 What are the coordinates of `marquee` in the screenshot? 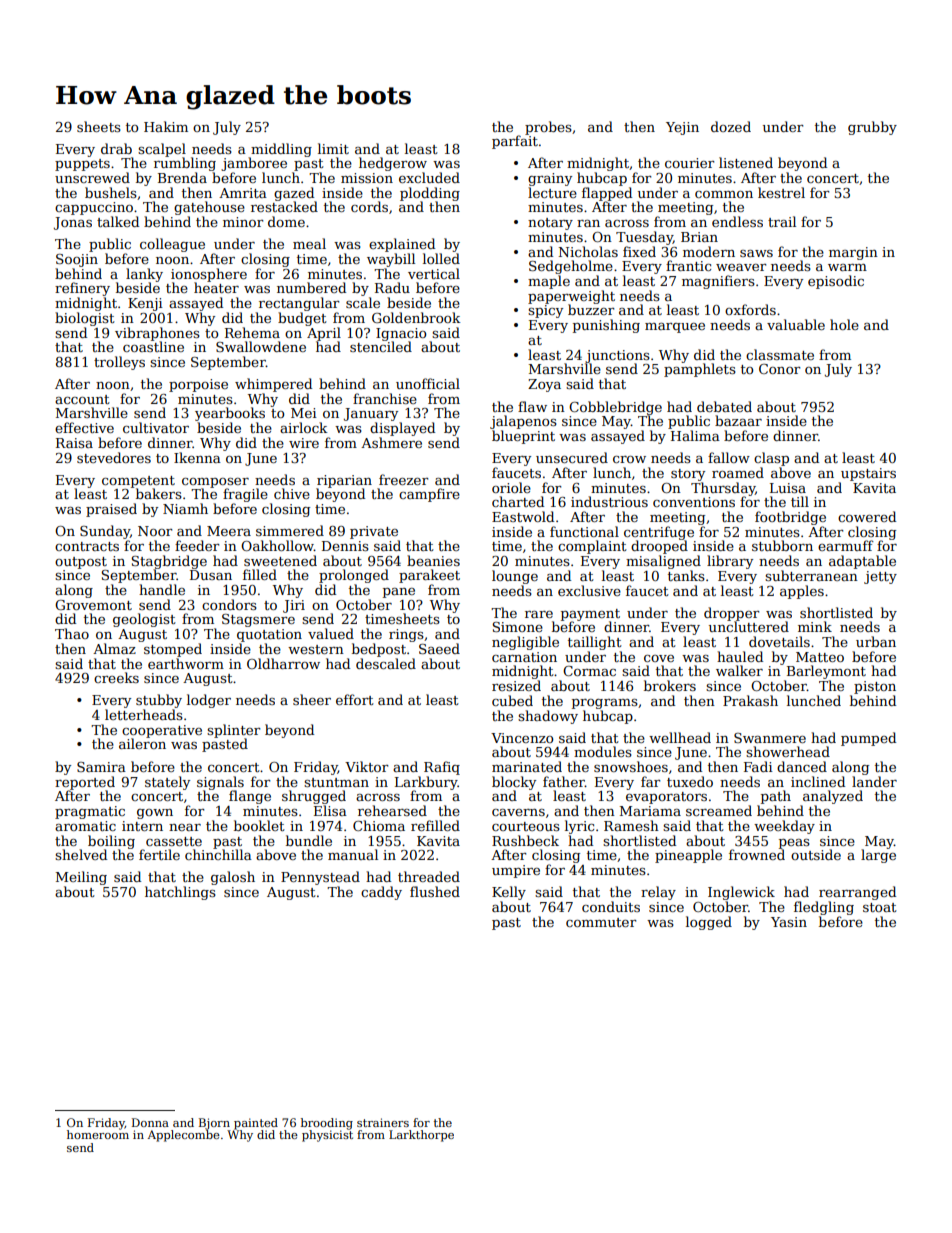 It's located at (675, 328).
